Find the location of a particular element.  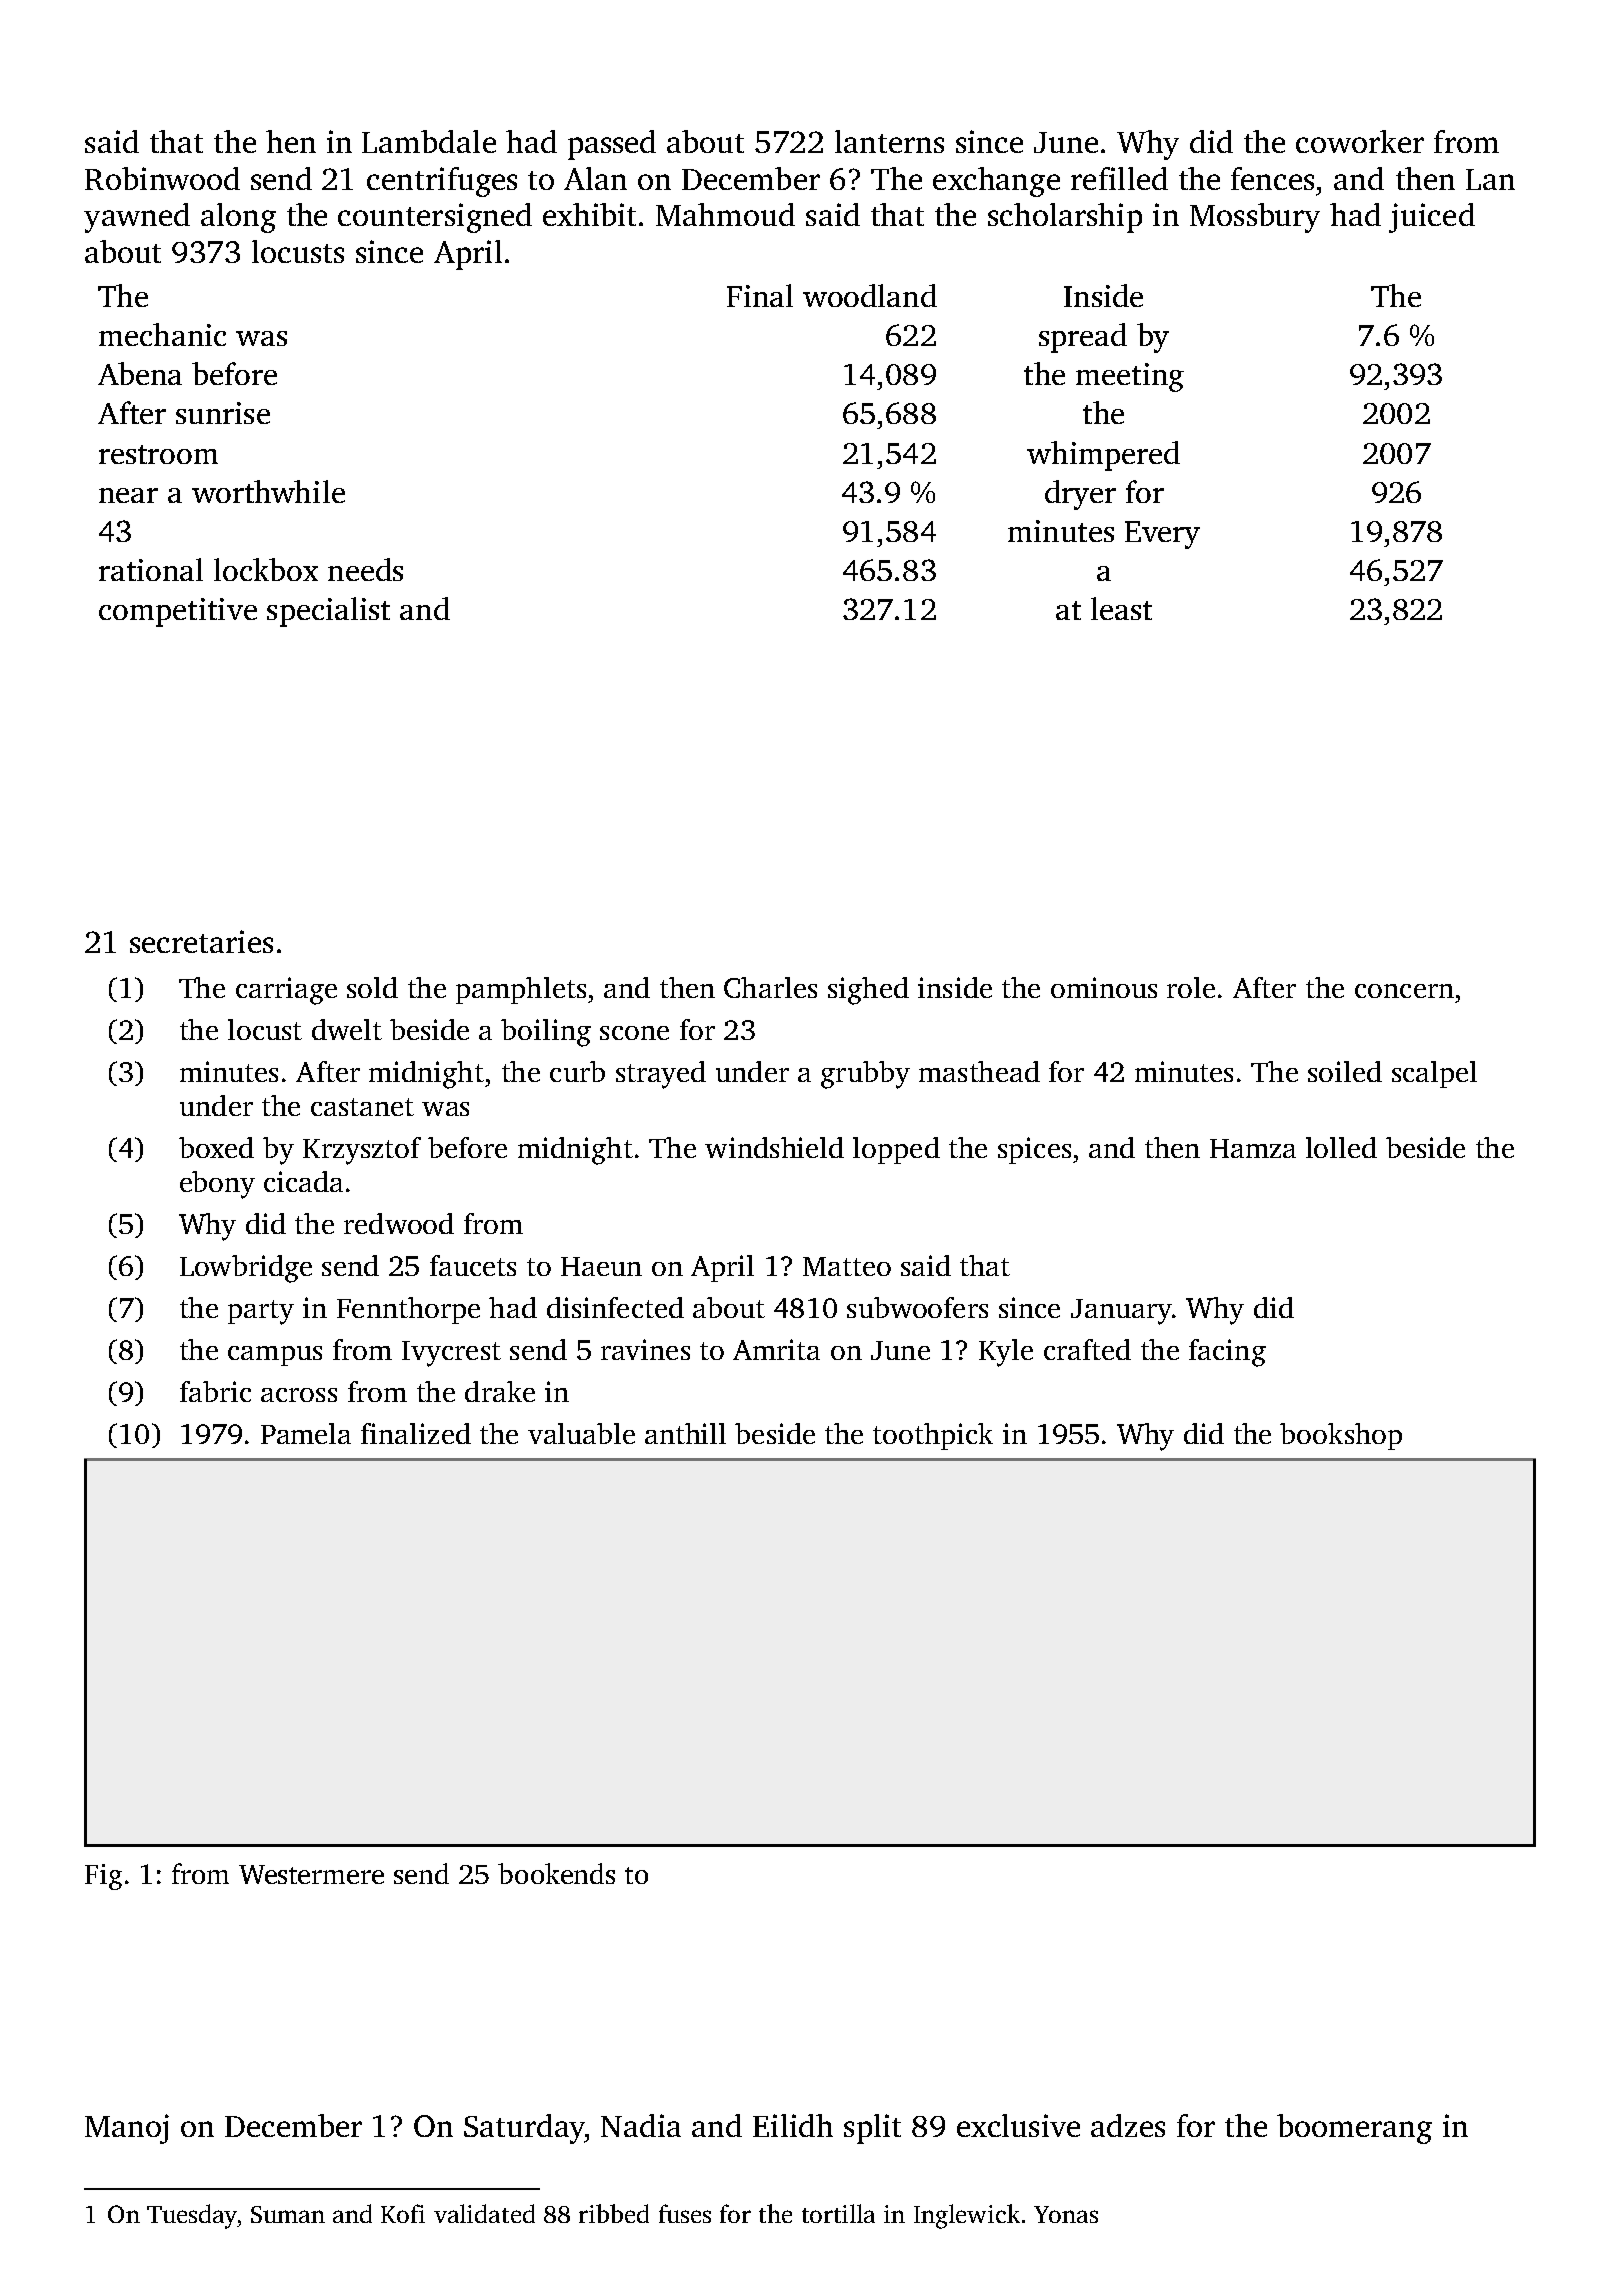

bookshop is located at coordinates (1341, 1436).
